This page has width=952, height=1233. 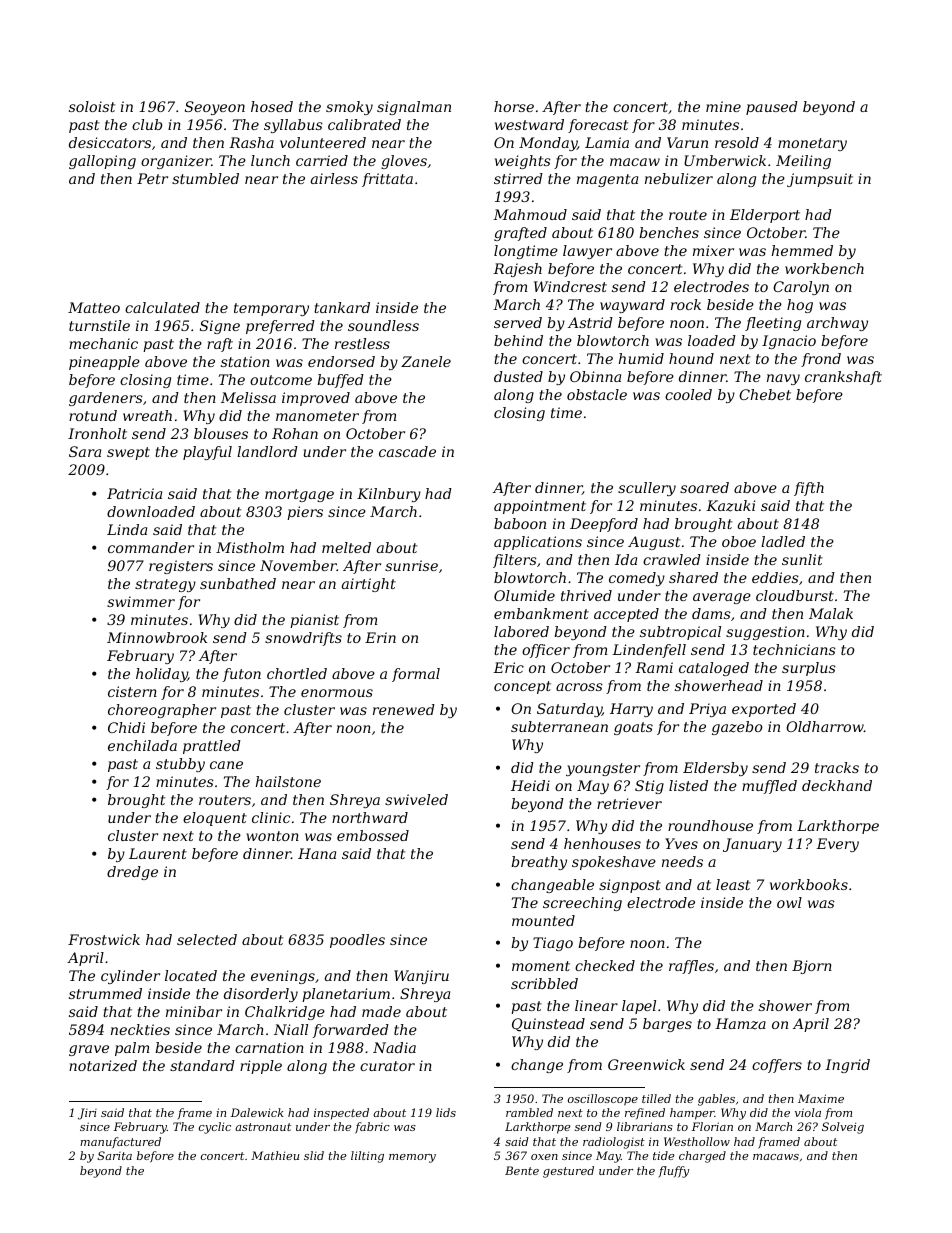 I want to click on hound, so click(x=691, y=358).
